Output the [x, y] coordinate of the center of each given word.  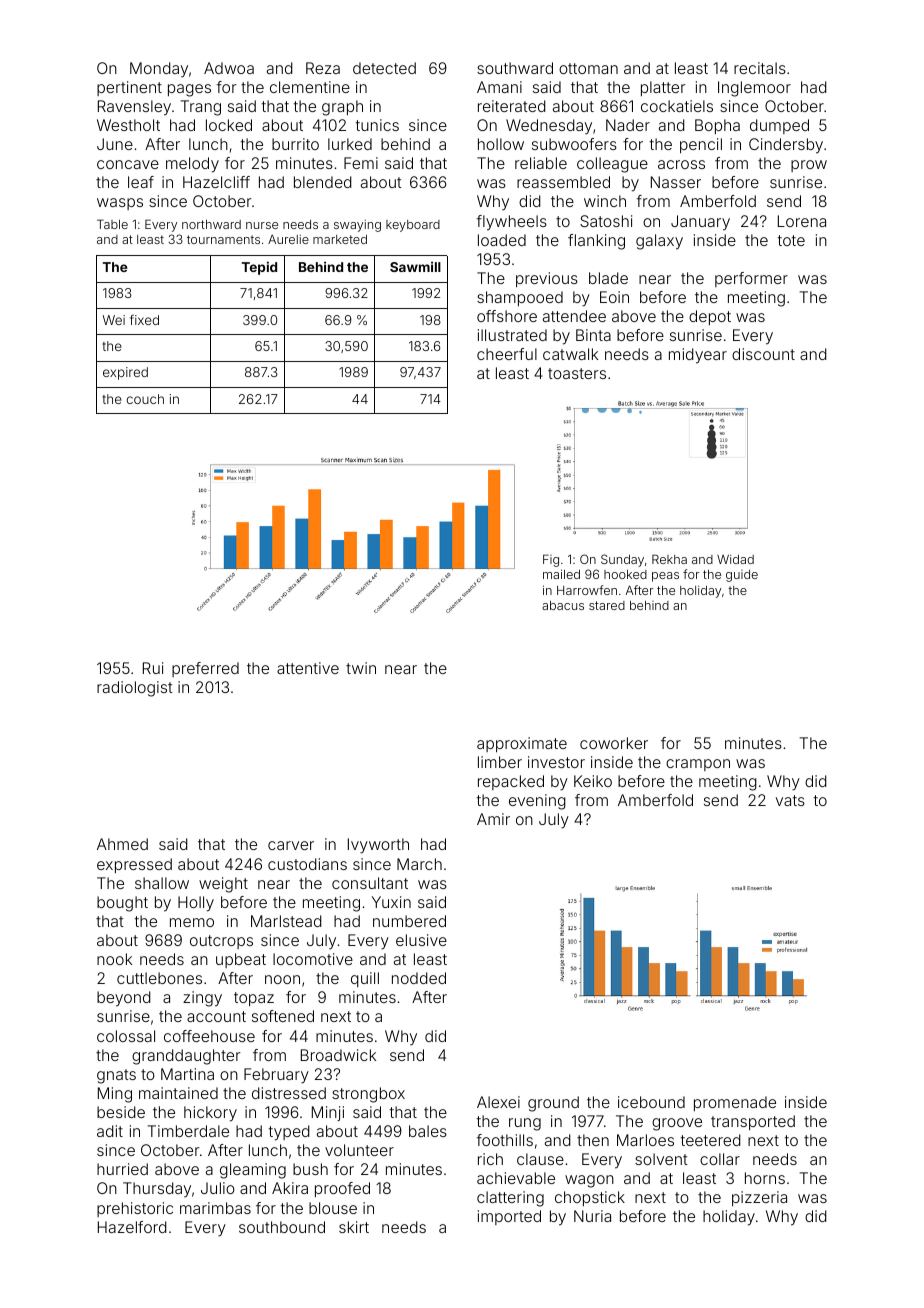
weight [223, 885]
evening [537, 802]
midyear [698, 356]
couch [145, 399]
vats [790, 800]
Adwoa [229, 68]
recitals [760, 68]
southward [515, 68]
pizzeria [759, 1198]
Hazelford [132, 1227]
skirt [354, 1227]
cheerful [507, 354]
